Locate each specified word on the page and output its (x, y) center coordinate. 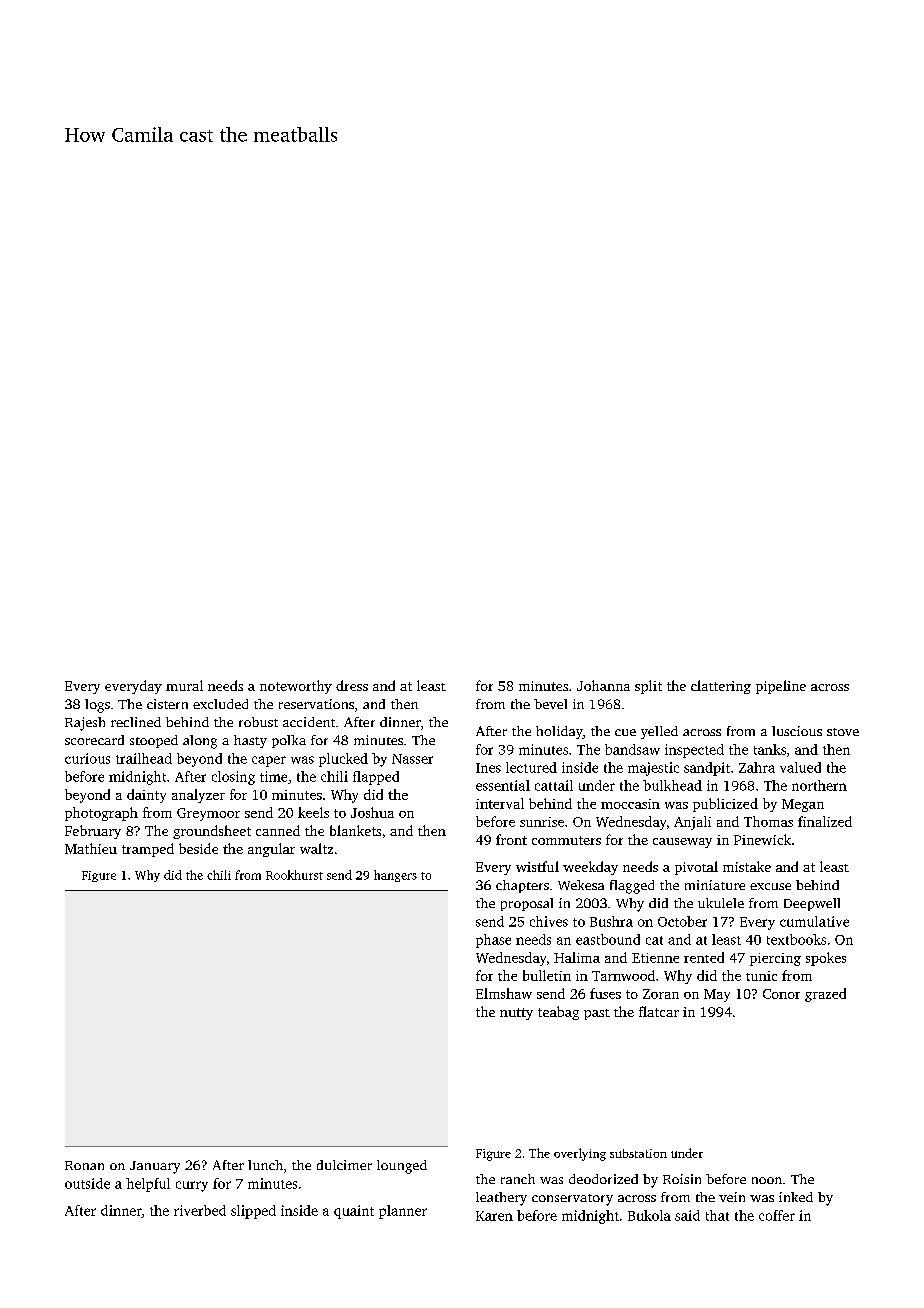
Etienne (655, 958)
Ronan (84, 1165)
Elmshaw (504, 993)
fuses (605, 993)
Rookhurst (294, 875)
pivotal (696, 868)
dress (352, 685)
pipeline (781, 687)
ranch (518, 1179)
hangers (395, 876)
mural (184, 685)
